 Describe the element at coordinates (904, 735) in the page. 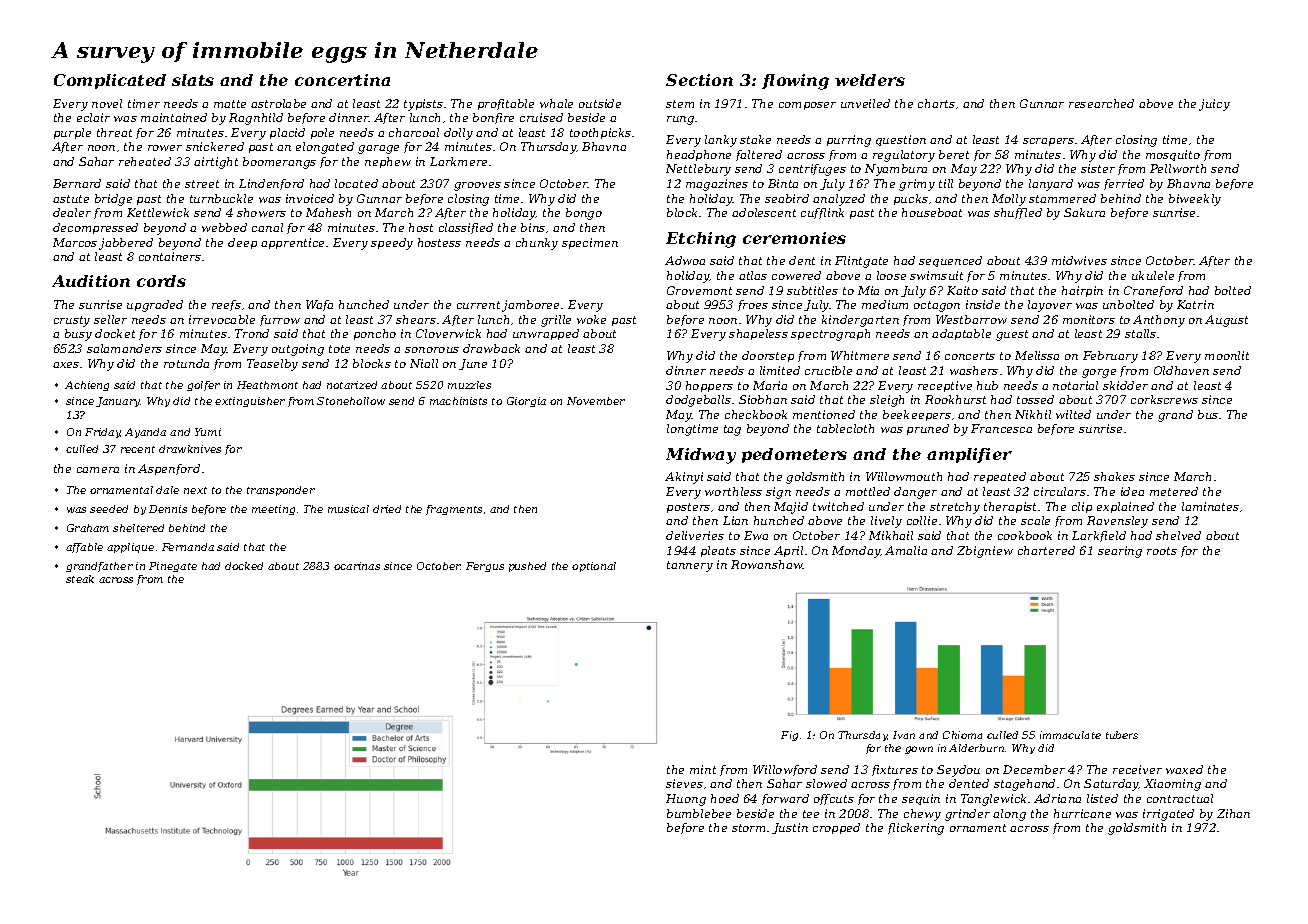

I see `Ivan` at that location.
